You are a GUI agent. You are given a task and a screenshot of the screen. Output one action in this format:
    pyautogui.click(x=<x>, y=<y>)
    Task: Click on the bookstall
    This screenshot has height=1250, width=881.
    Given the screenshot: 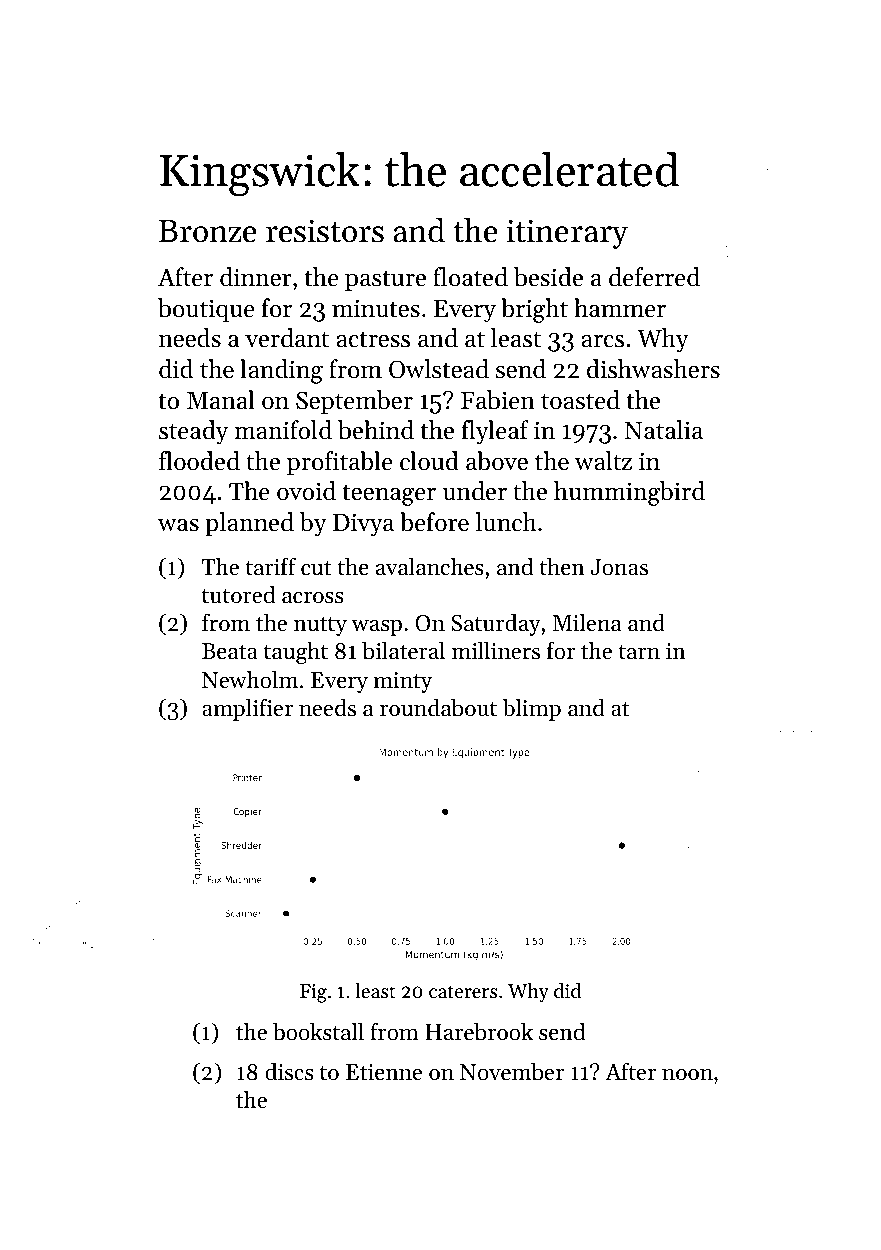 What is the action you would take?
    pyautogui.click(x=318, y=1031)
